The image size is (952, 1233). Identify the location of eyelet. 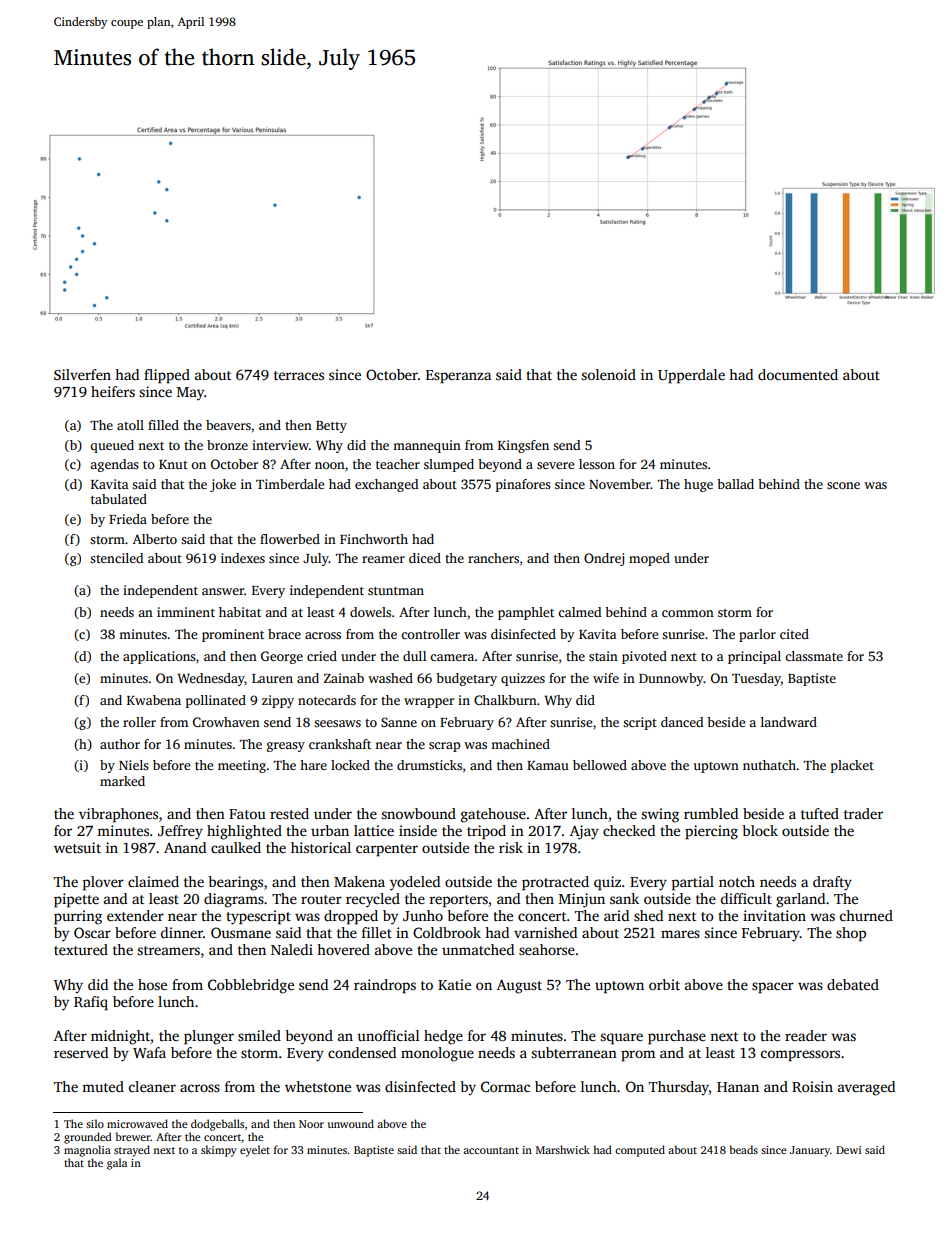
(255, 1151).
